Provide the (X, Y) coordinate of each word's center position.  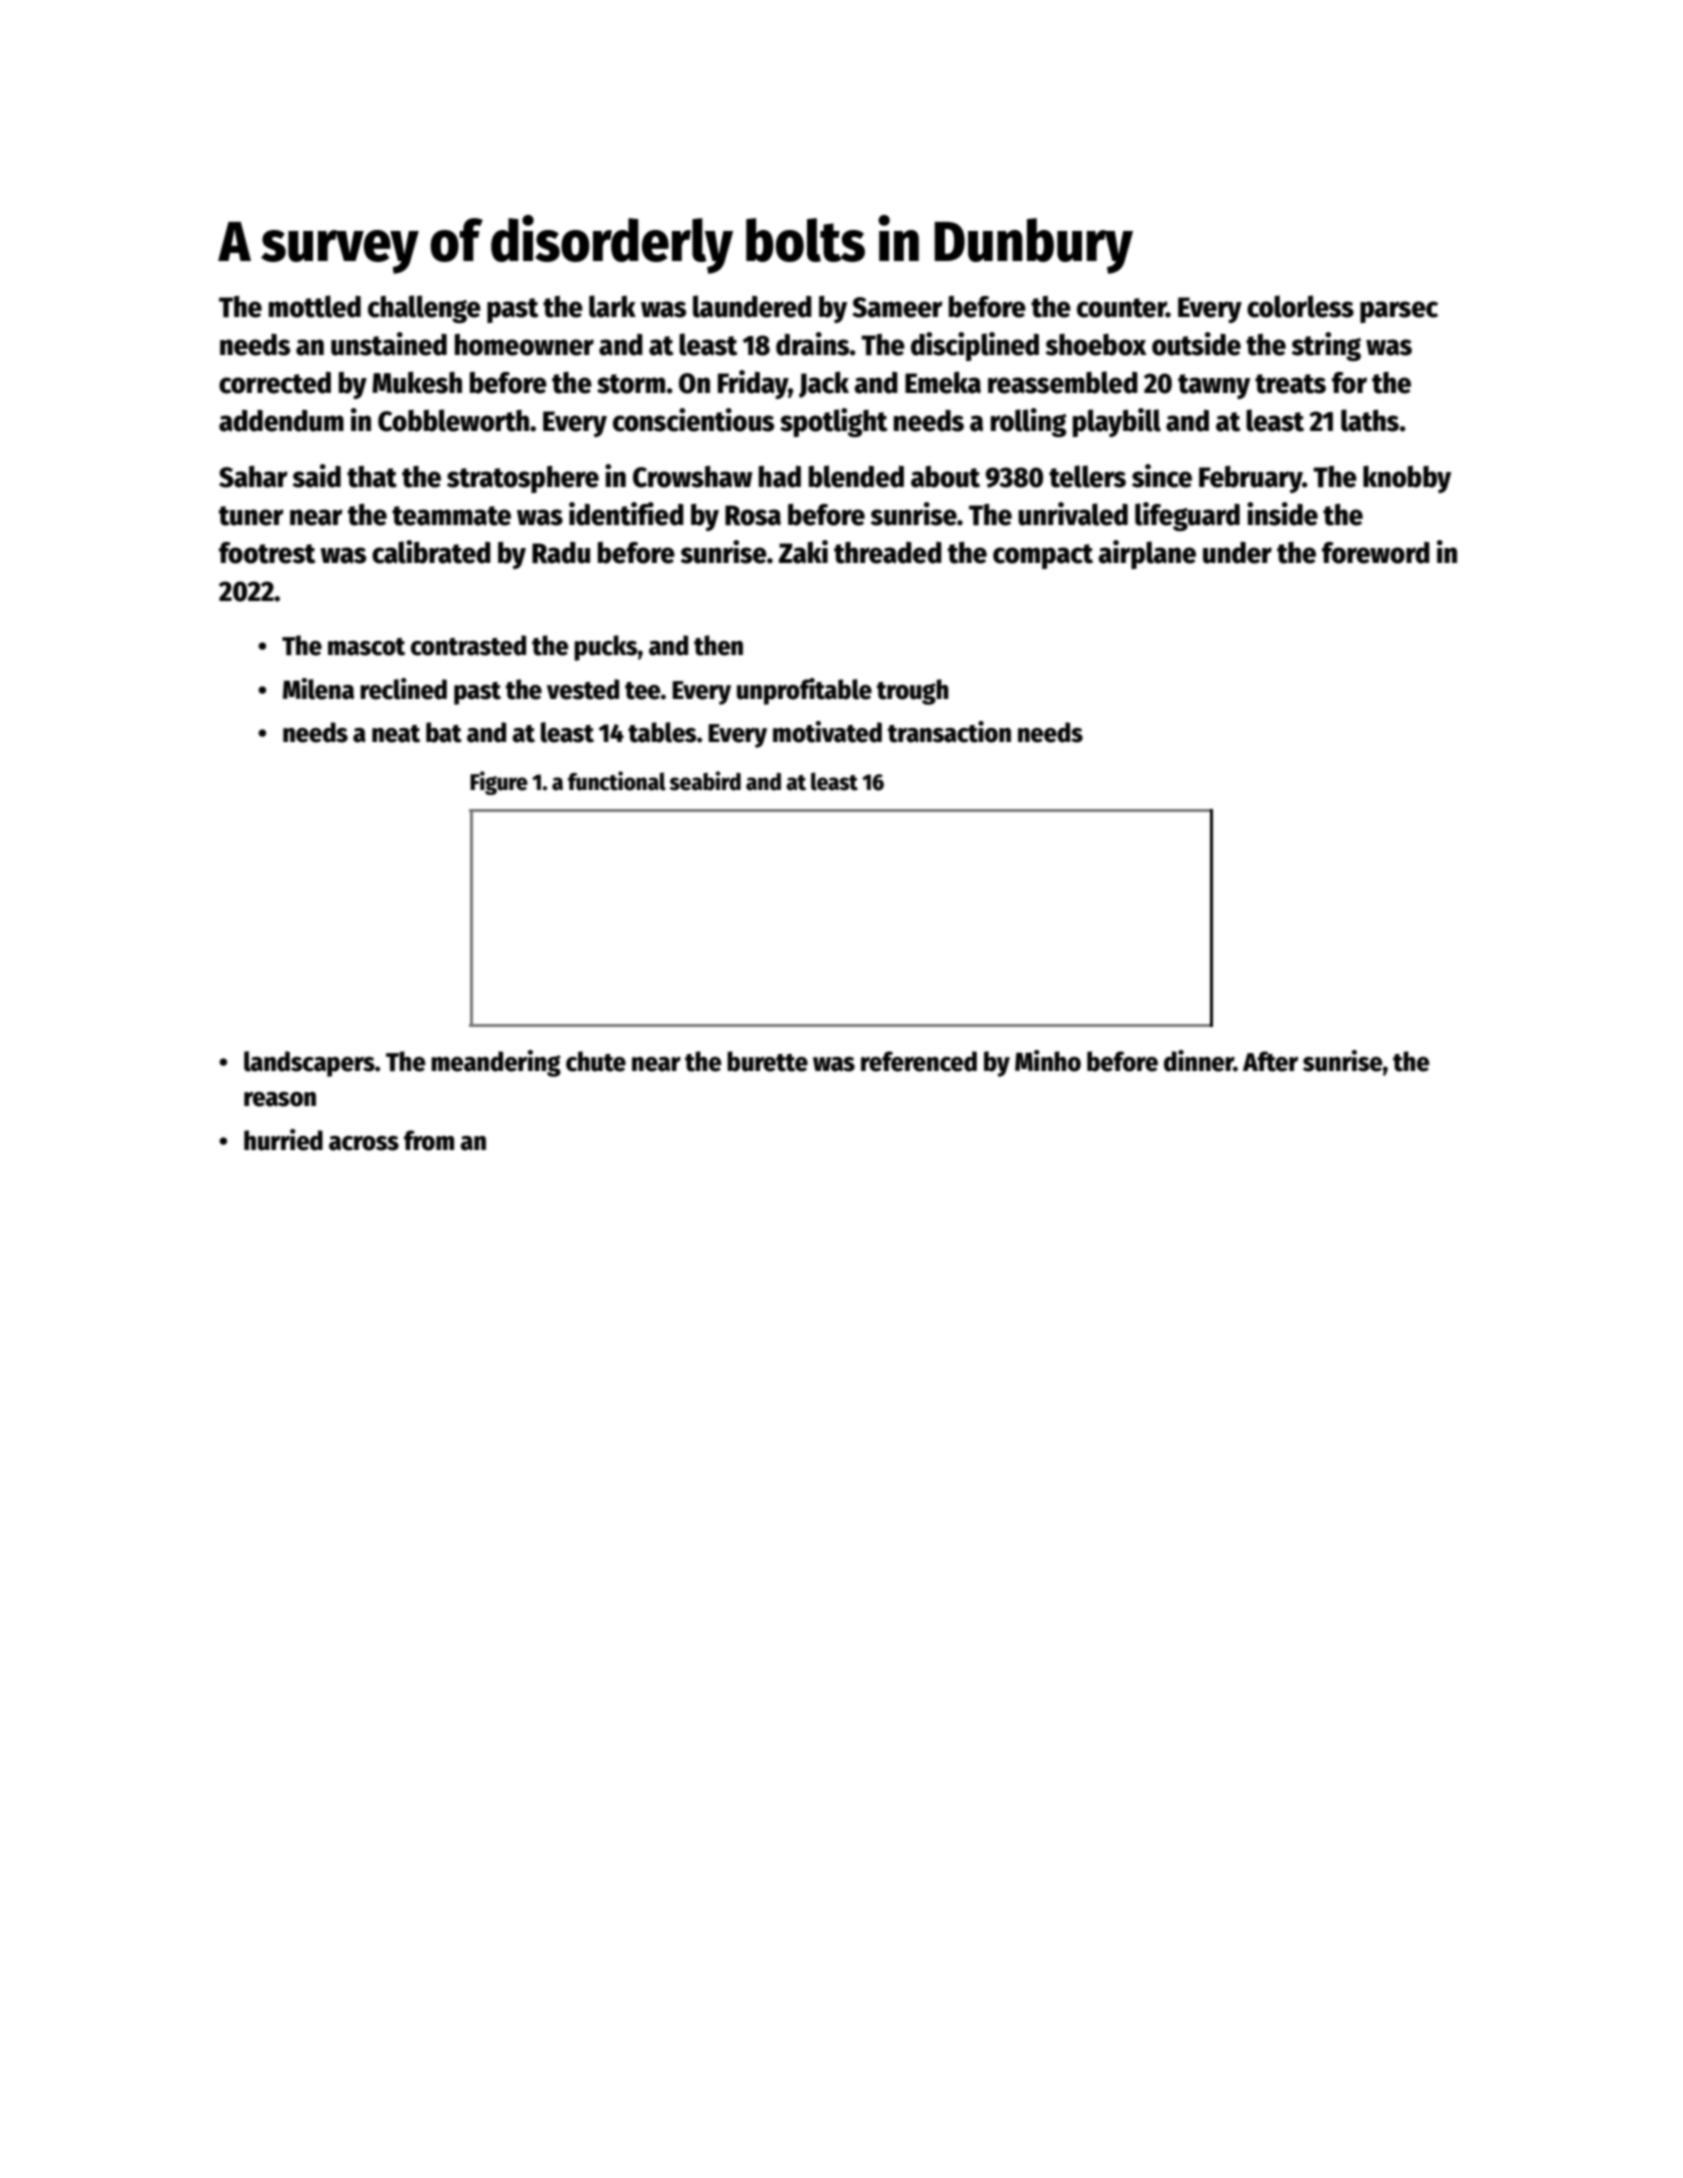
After (1270, 1061)
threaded (888, 553)
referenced (919, 1061)
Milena (318, 689)
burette (767, 1061)
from (429, 1140)
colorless (1300, 306)
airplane (1147, 554)
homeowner (524, 345)
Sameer (897, 307)
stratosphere (523, 479)
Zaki (803, 552)
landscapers (309, 1064)
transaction (949, 732)
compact (1043, 556)
